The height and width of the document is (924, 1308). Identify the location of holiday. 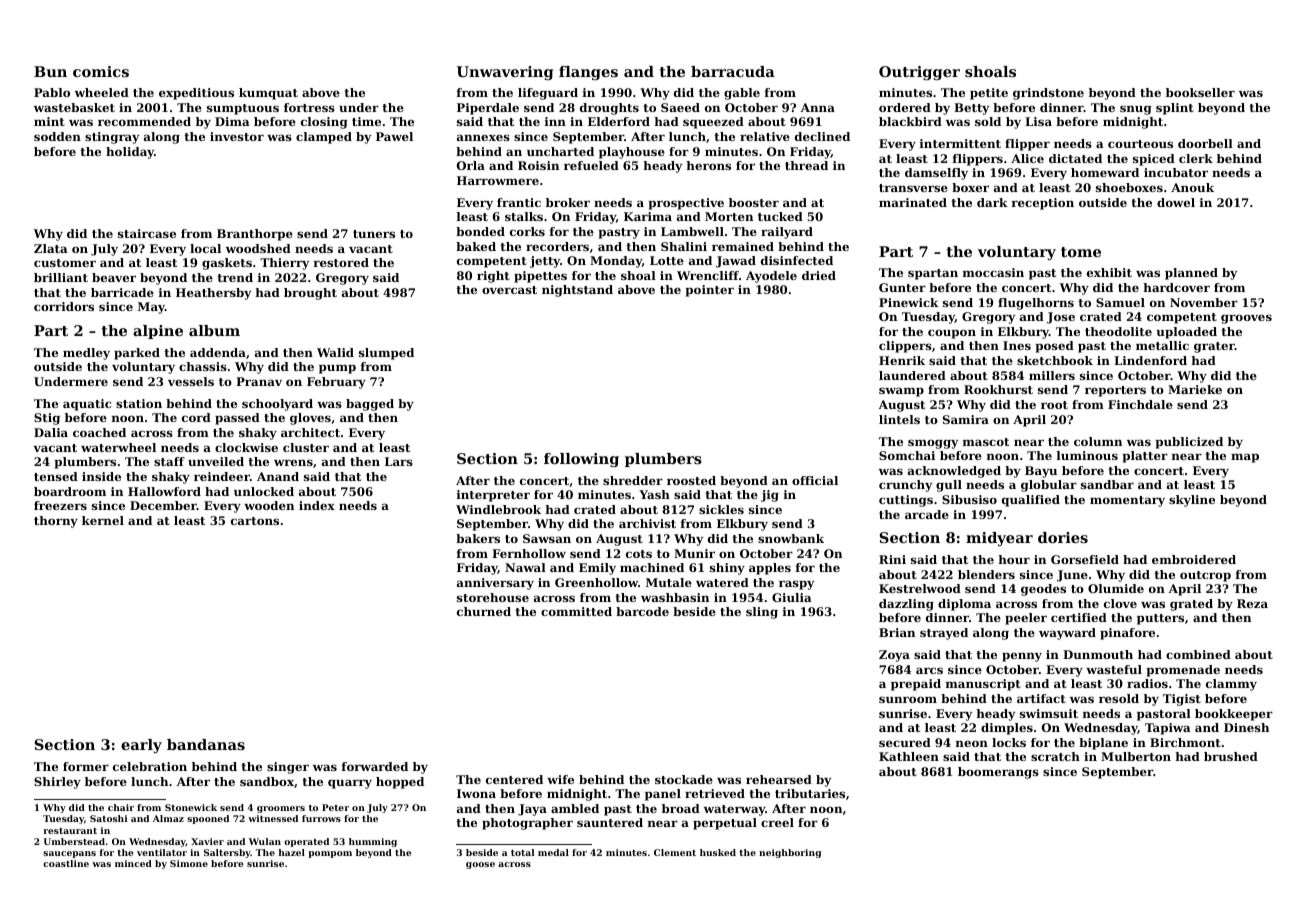
(130, 153).
